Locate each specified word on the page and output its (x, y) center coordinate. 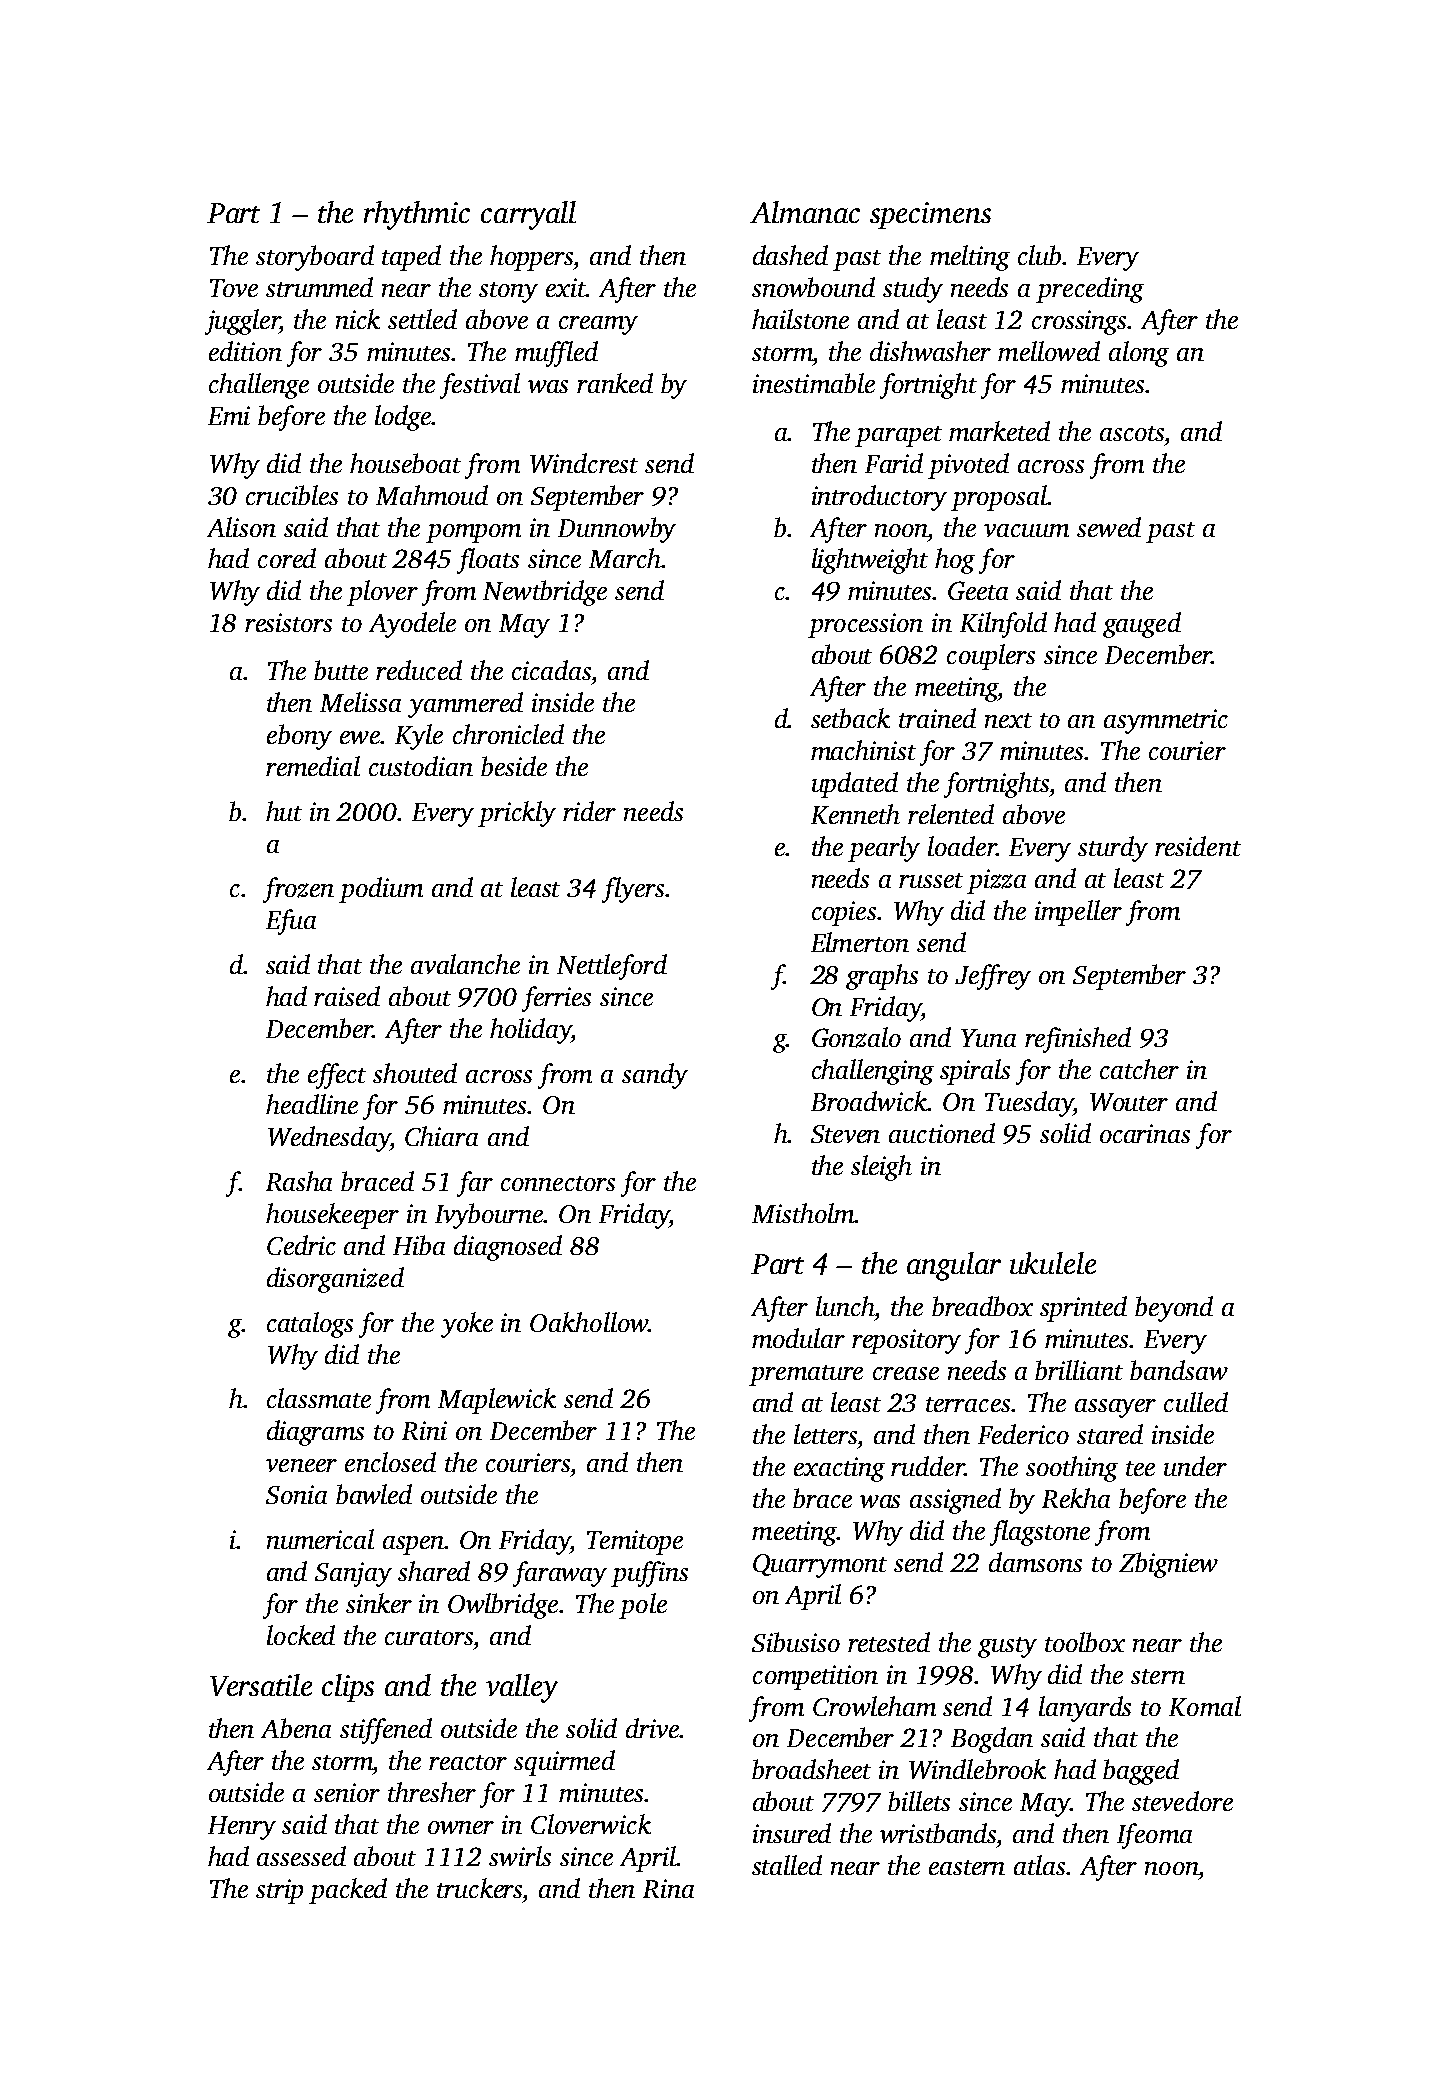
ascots (1132, 433)
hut (284, 811)
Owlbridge (503, 1606)
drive (652, 1728)
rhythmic (417, 215)
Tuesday (1029, 1104)
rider (589, 811)
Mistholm (803, 1213)
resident (1198, 846)
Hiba (419, 1245)
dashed (790, 255)
